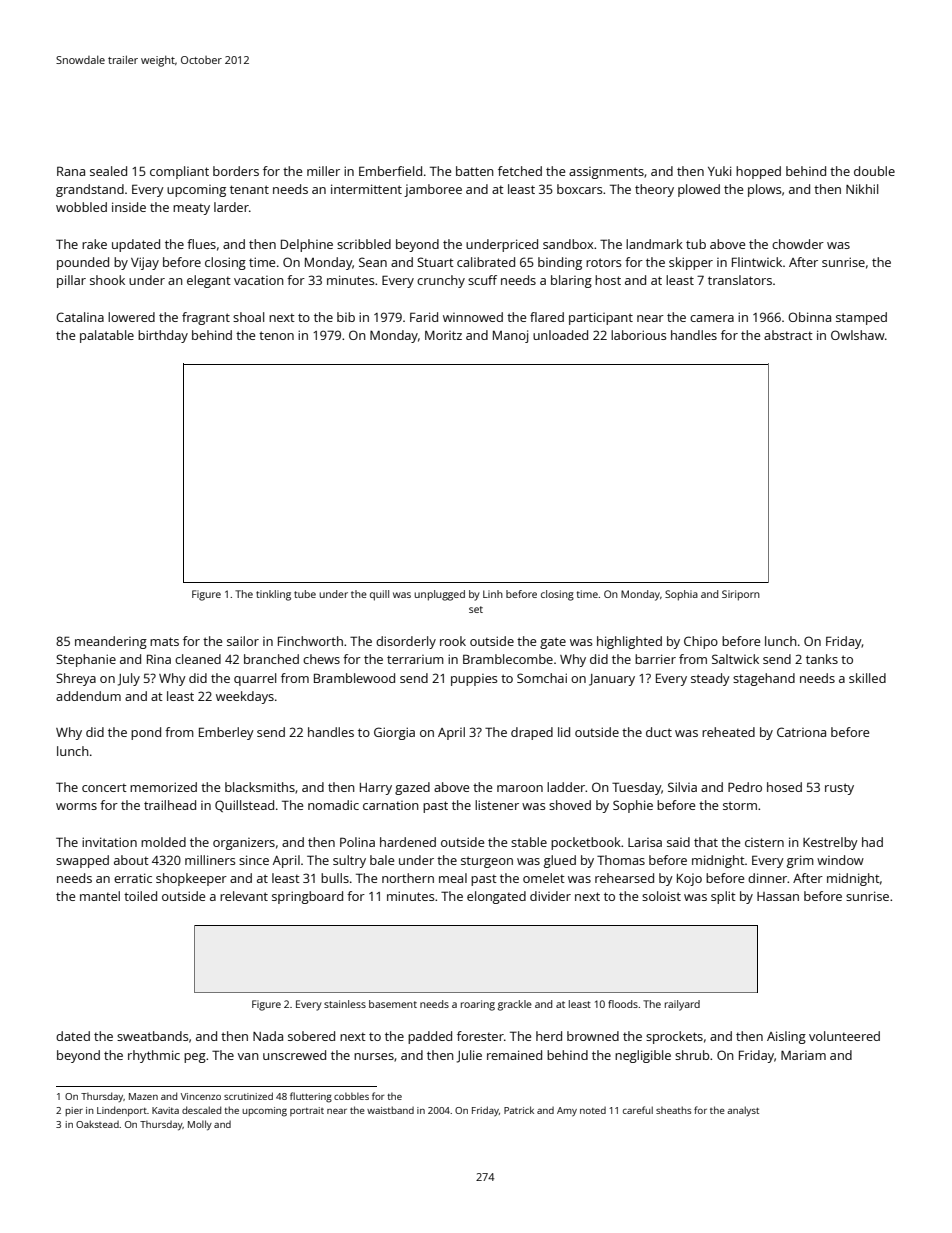 The width and height of the screenshot is (952, 1233). What do you see at coordinates (82, 861) in the screenshot?
I see `swapped` at bounding box center [82, 861].
